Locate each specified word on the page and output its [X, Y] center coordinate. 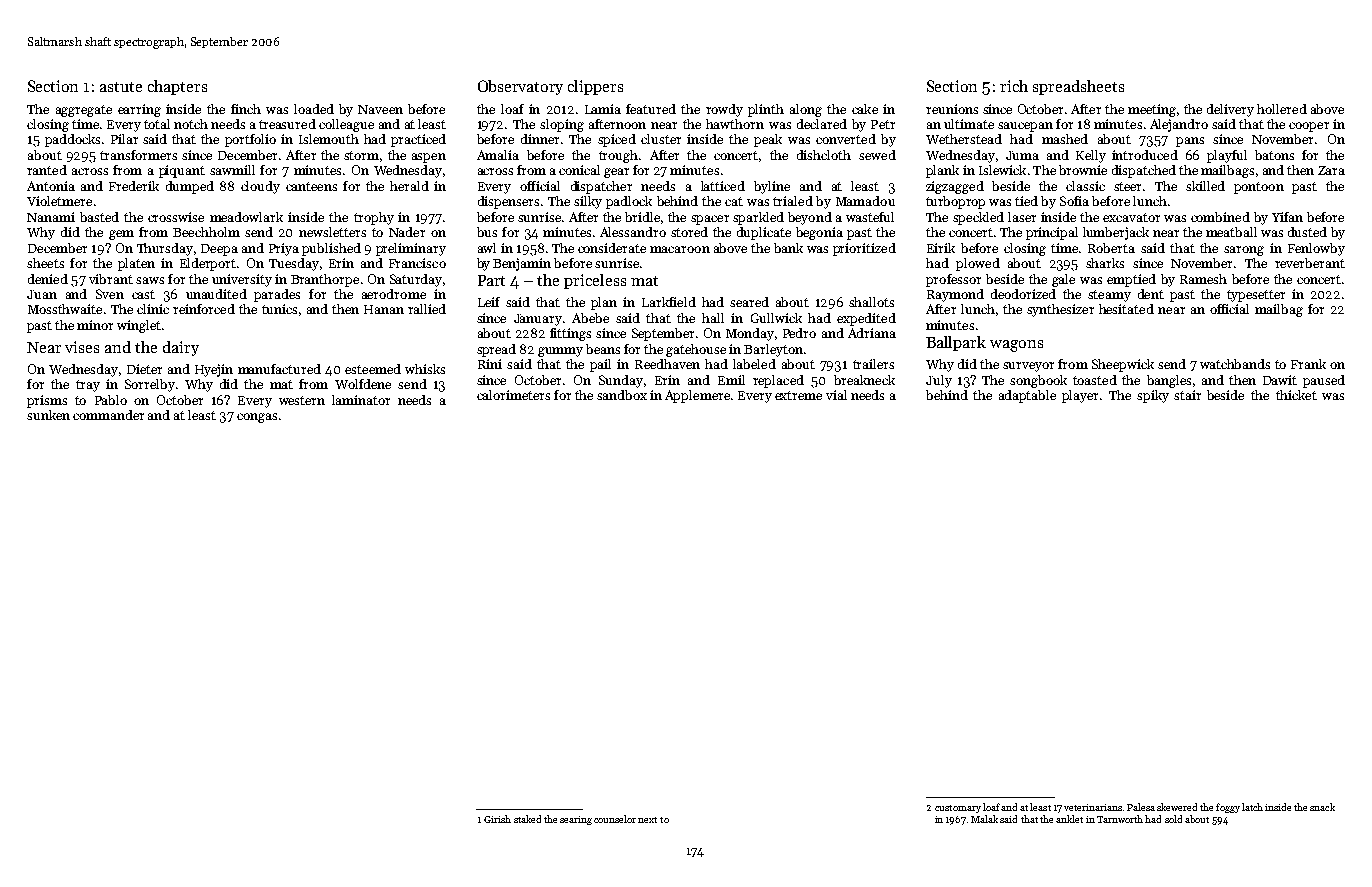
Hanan [384, 309]
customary [958, 809]
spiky [1153, 396]
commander [108, 415]
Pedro [799, 333]
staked [527, 819]
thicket [1296, 395]
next [647, 820]
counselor [615, 819]
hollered [1282, 109]
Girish [497, 819]
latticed [723, 186]
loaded [314, 109]
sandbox [622, 395]
